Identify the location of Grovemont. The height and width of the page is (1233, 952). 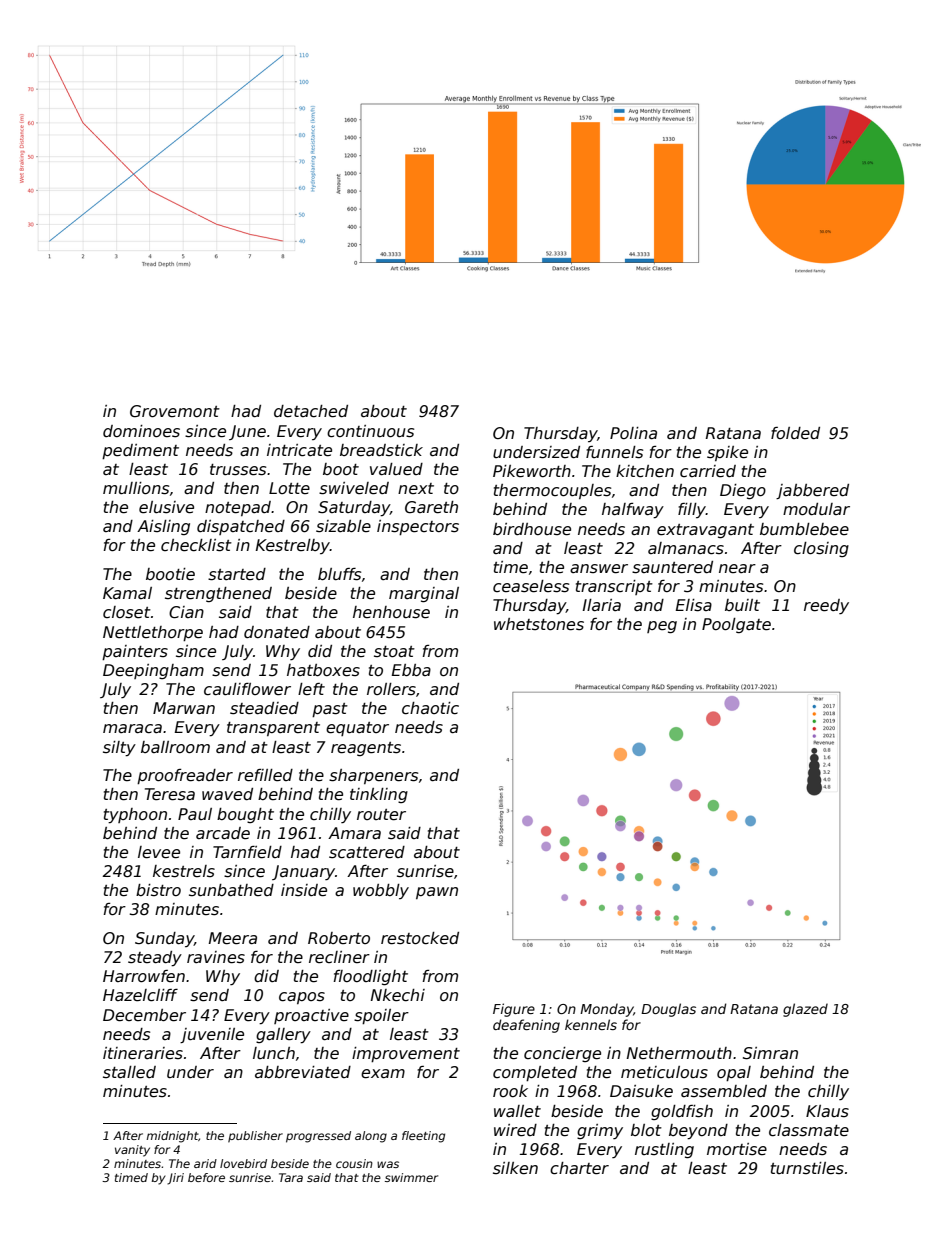
(175, 411).
